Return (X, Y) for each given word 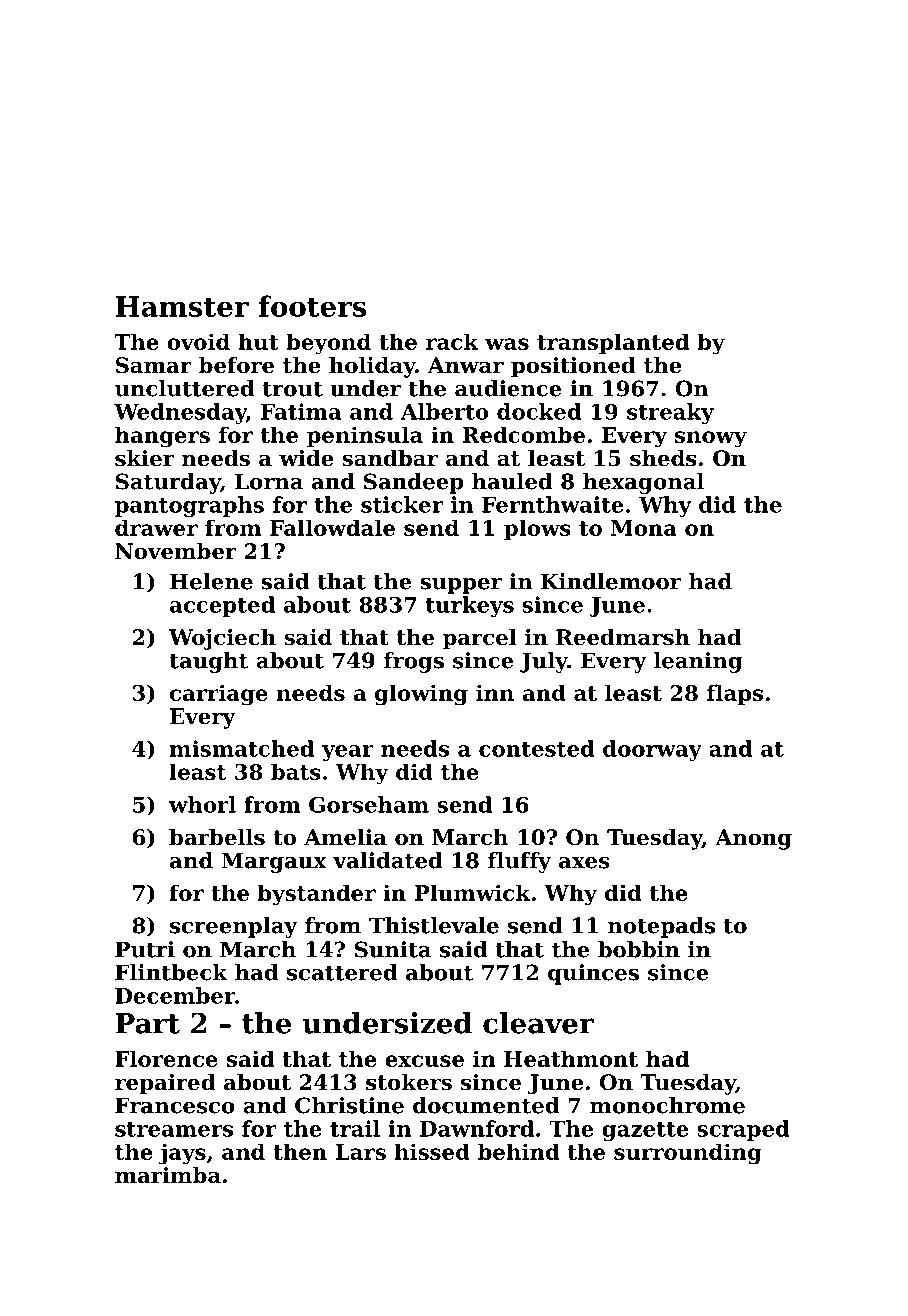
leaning (698, 662)
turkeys (470, 606)
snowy (711, 439)
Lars (361, 1152)
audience (508, 388)
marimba (168, 1175)
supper (461, 586)
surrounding (688, 1154)
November (176, 551)
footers (312, 306)
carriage (219, 695)
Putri (145, 949)
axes (584, 863)
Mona (644, 528)
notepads (661, 927)
